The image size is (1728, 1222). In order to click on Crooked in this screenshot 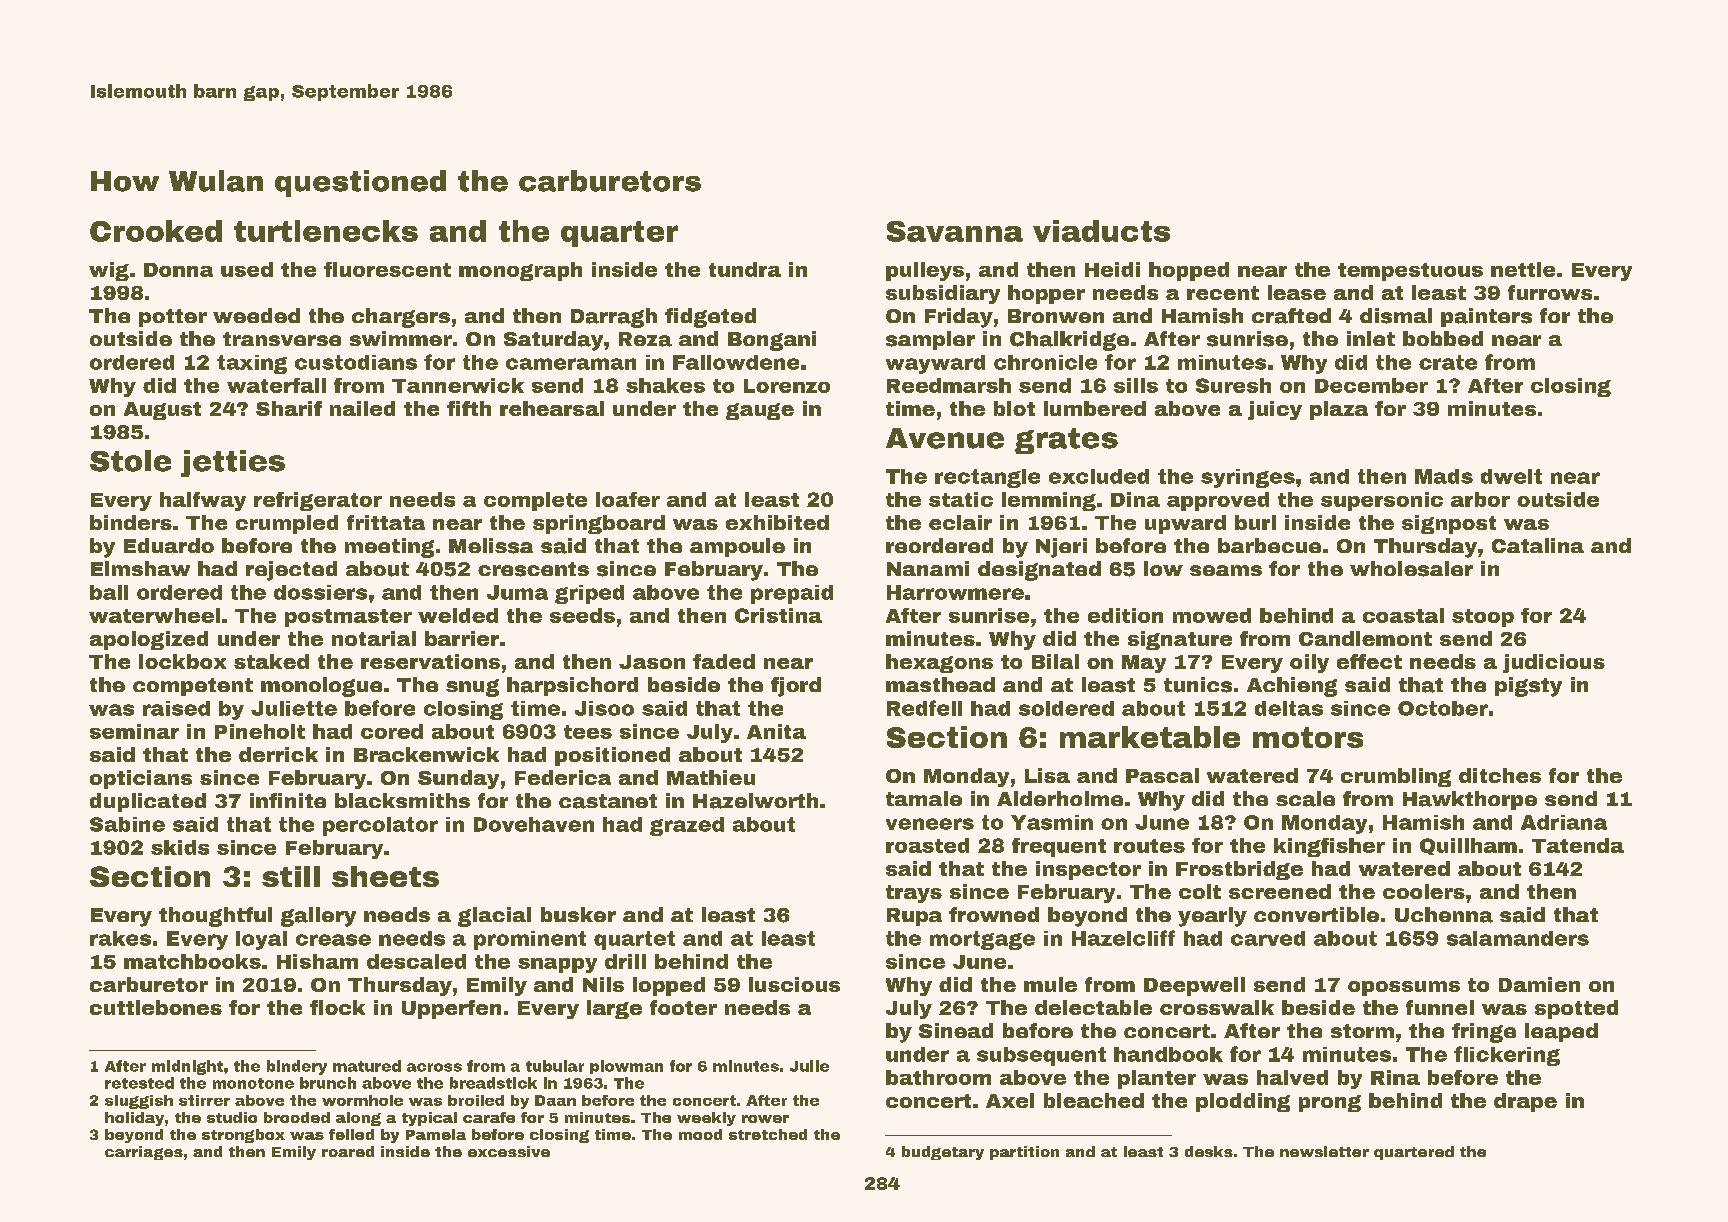, I will do `click(156, 231)`.
